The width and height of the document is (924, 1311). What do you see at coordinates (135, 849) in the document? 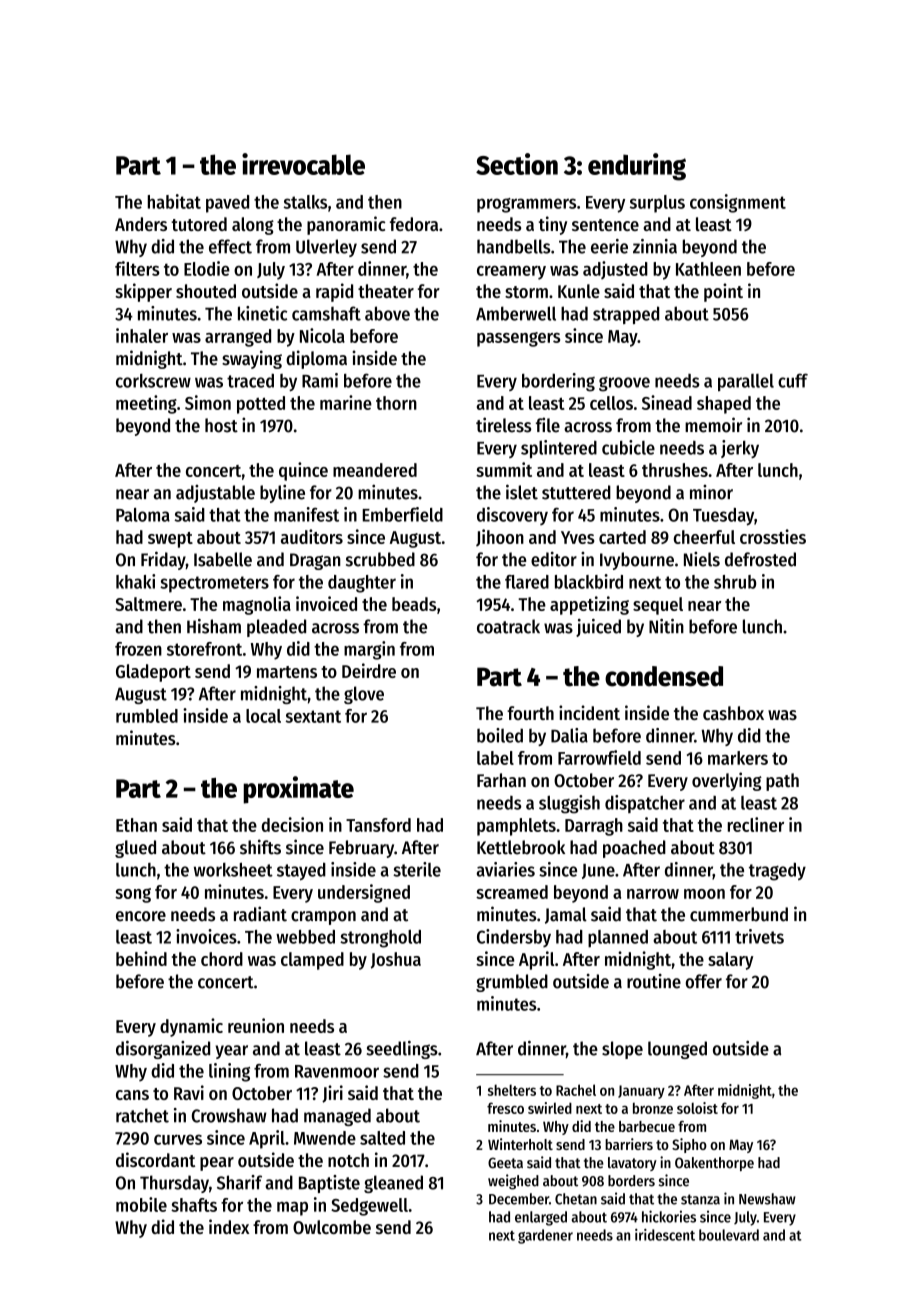
I see `glued` at bounding box center [135, 849].
